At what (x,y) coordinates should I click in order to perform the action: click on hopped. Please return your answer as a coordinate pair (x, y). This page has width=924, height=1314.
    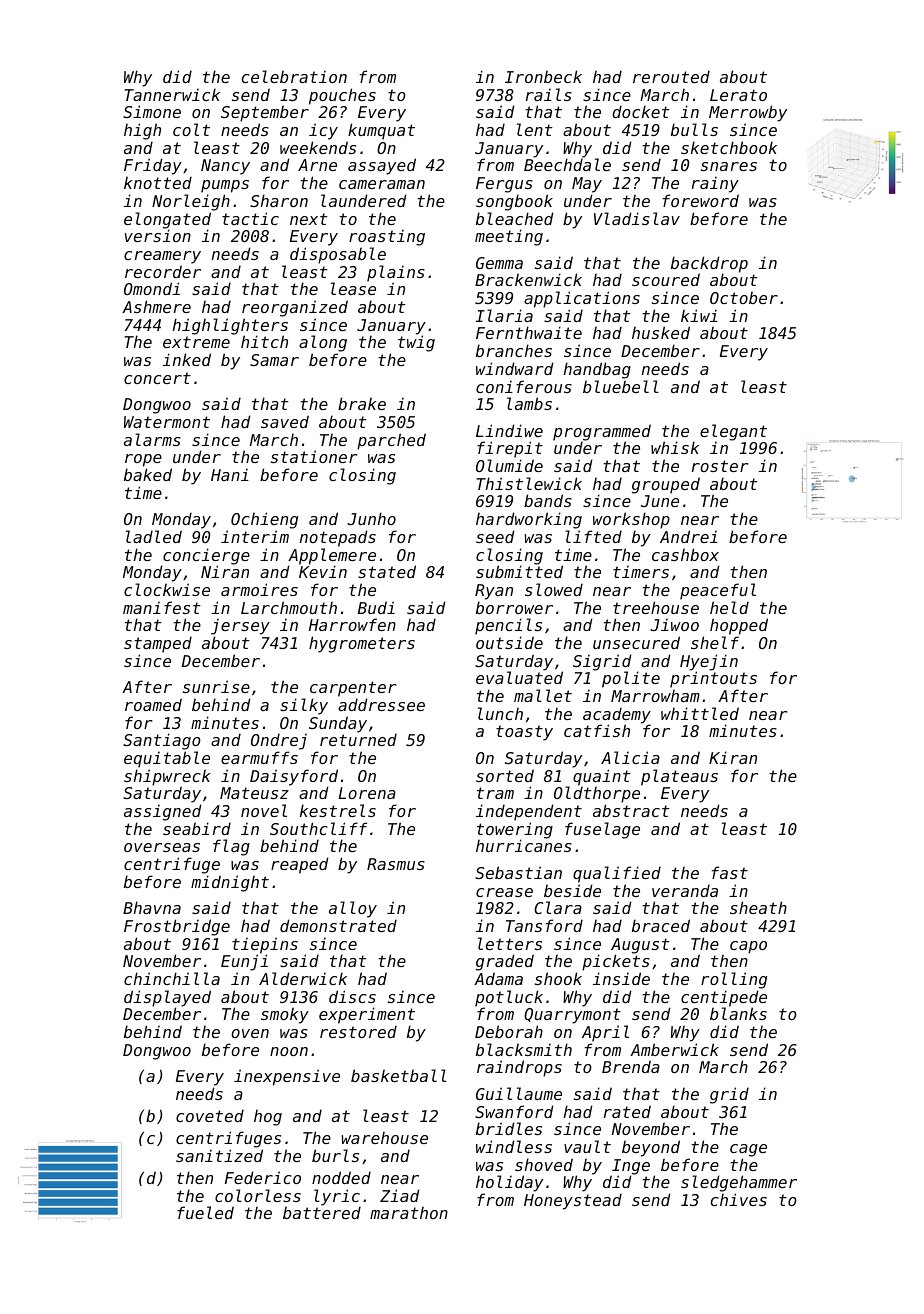
    Looking at the image, I should click on (739, 626).
